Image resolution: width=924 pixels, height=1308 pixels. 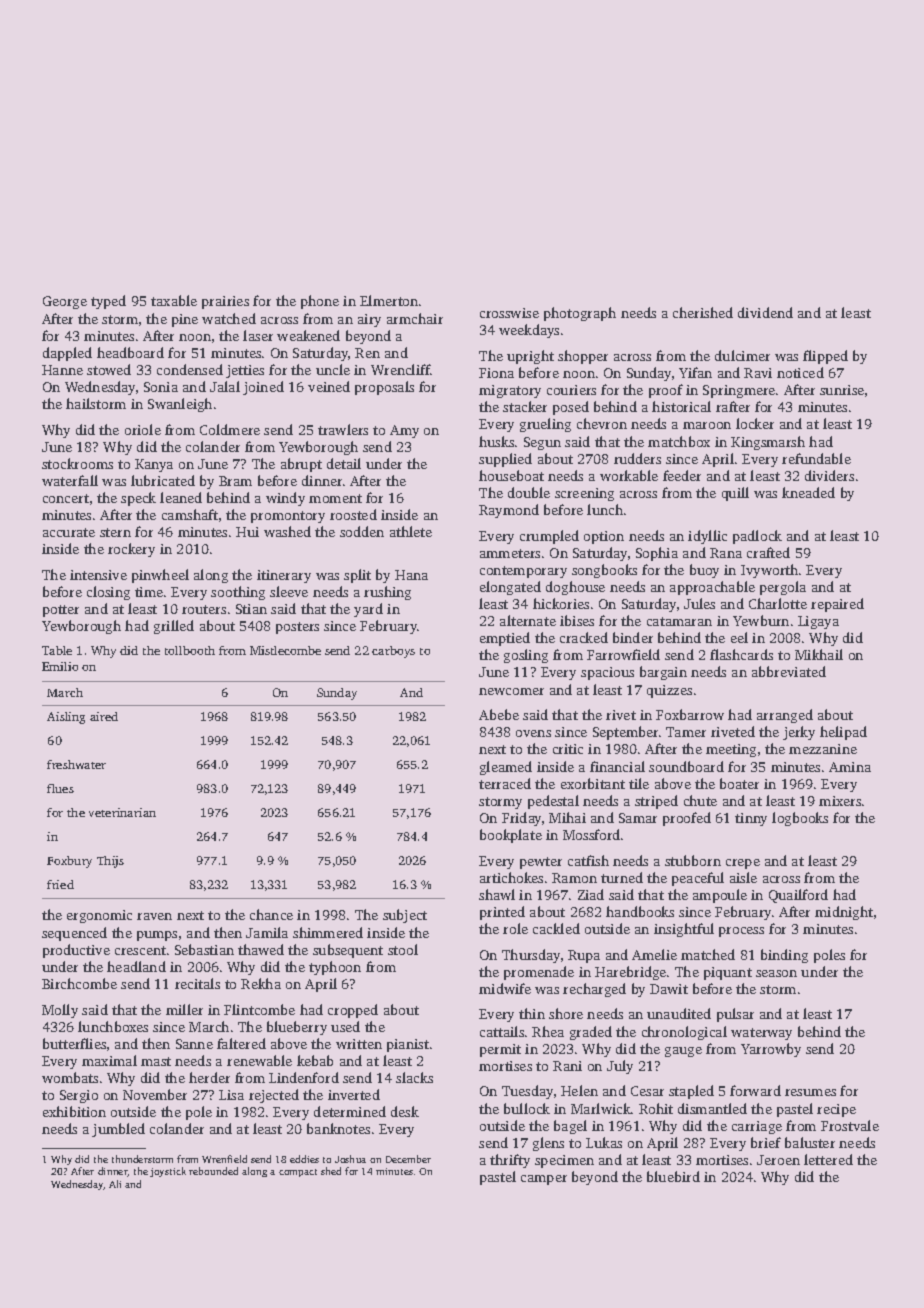 I want to click on recitals, so click(x=197, y=983).
